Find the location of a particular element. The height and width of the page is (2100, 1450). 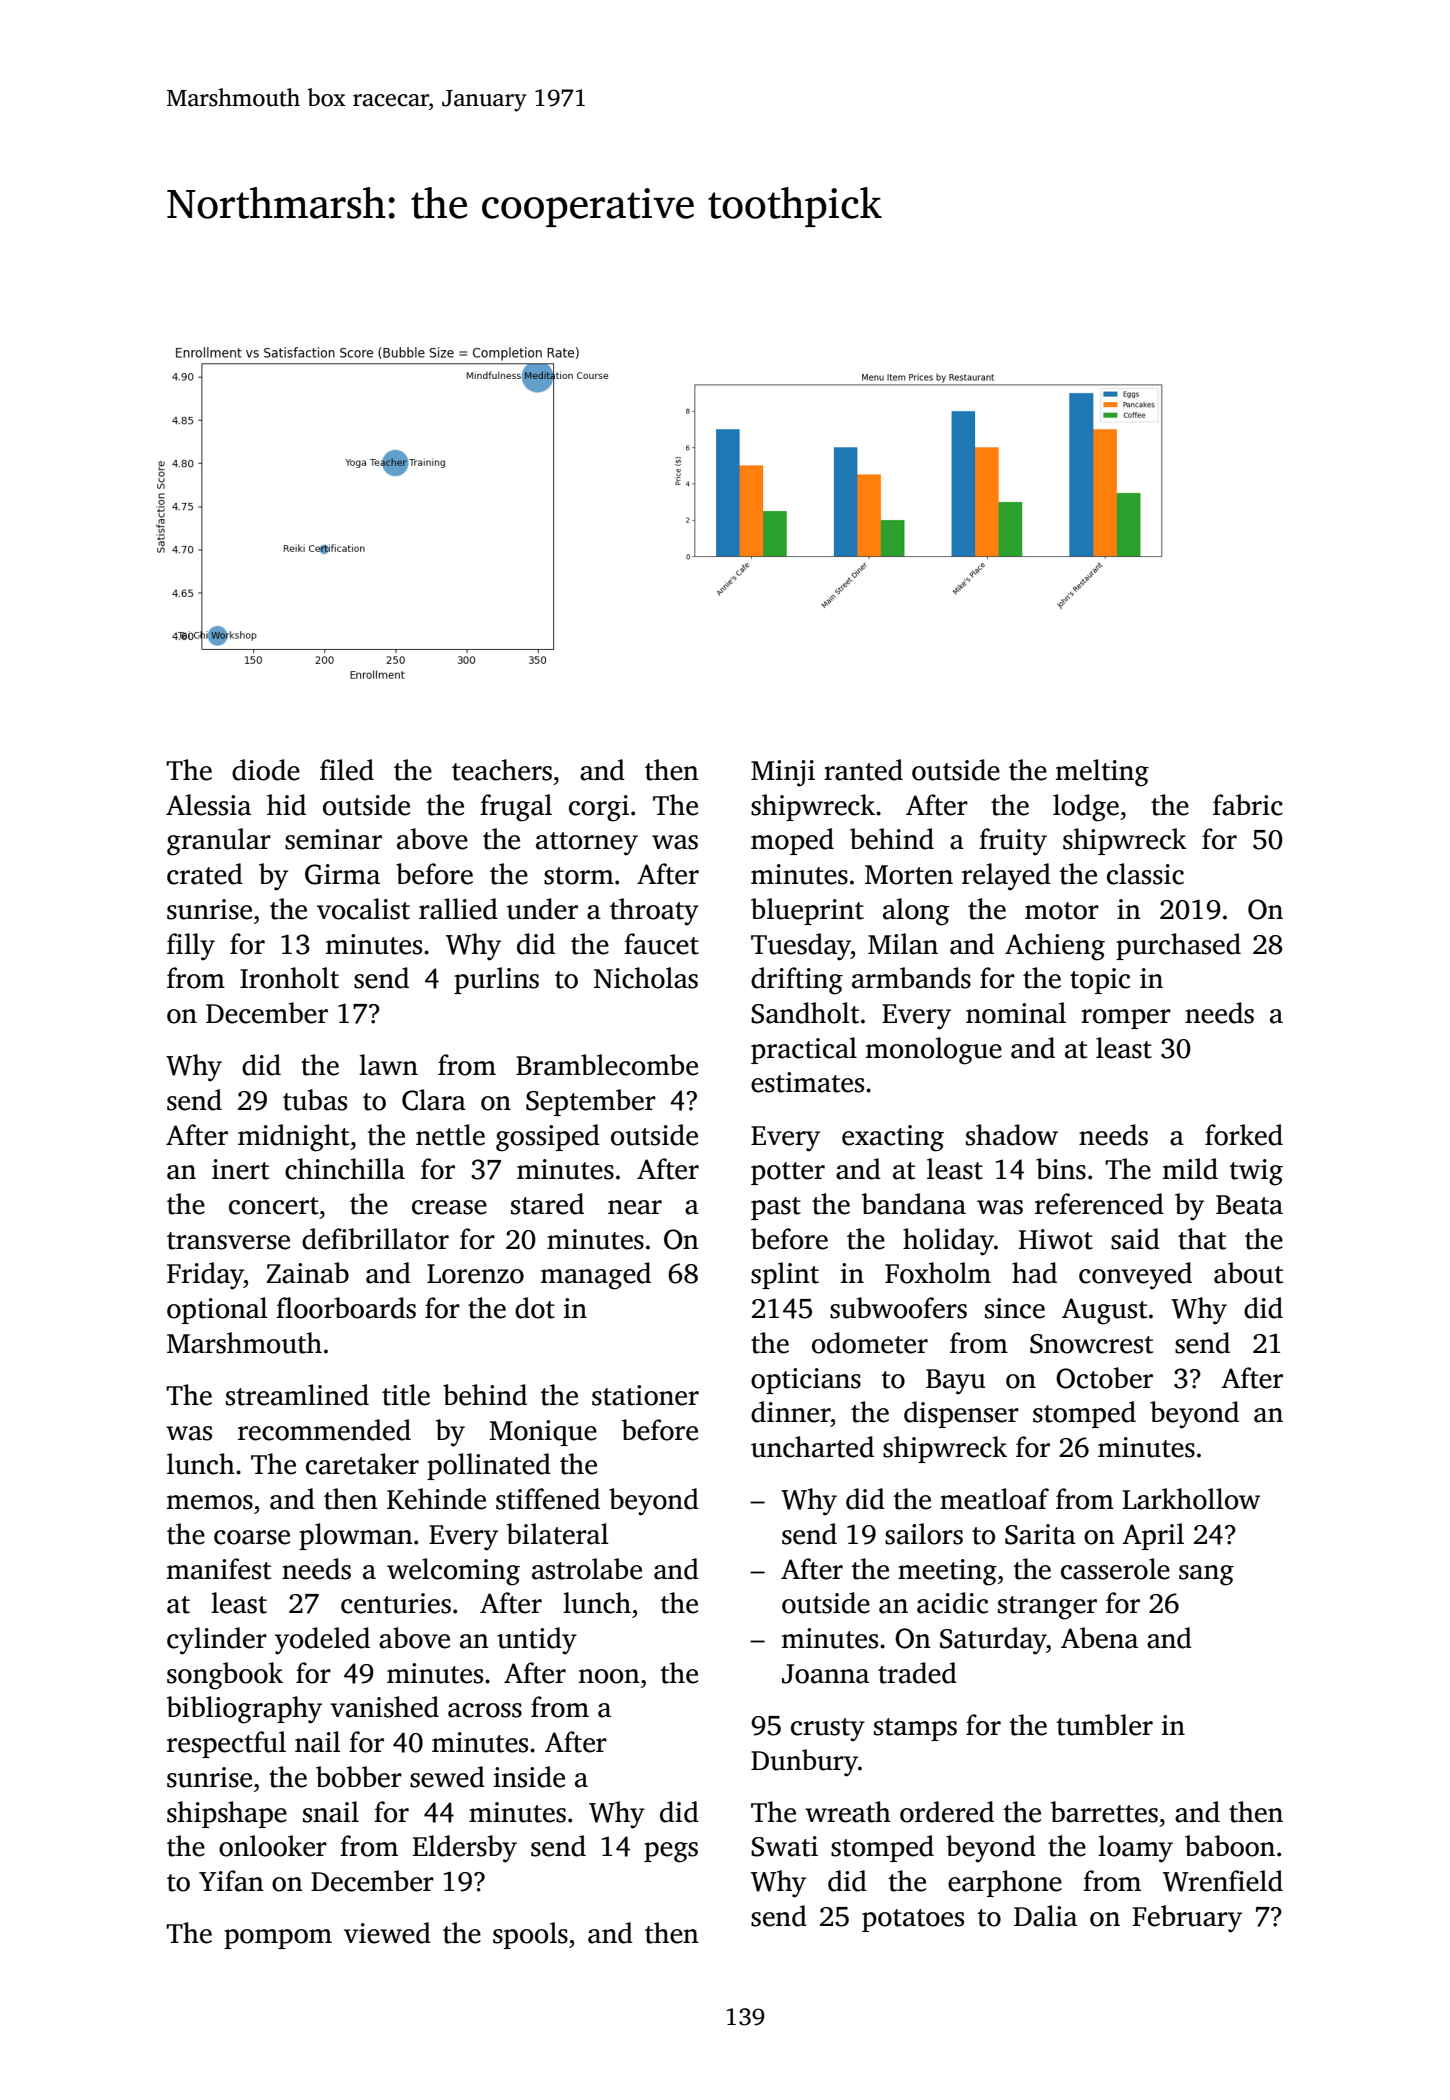

diode is located at coordinates (266, 770).
